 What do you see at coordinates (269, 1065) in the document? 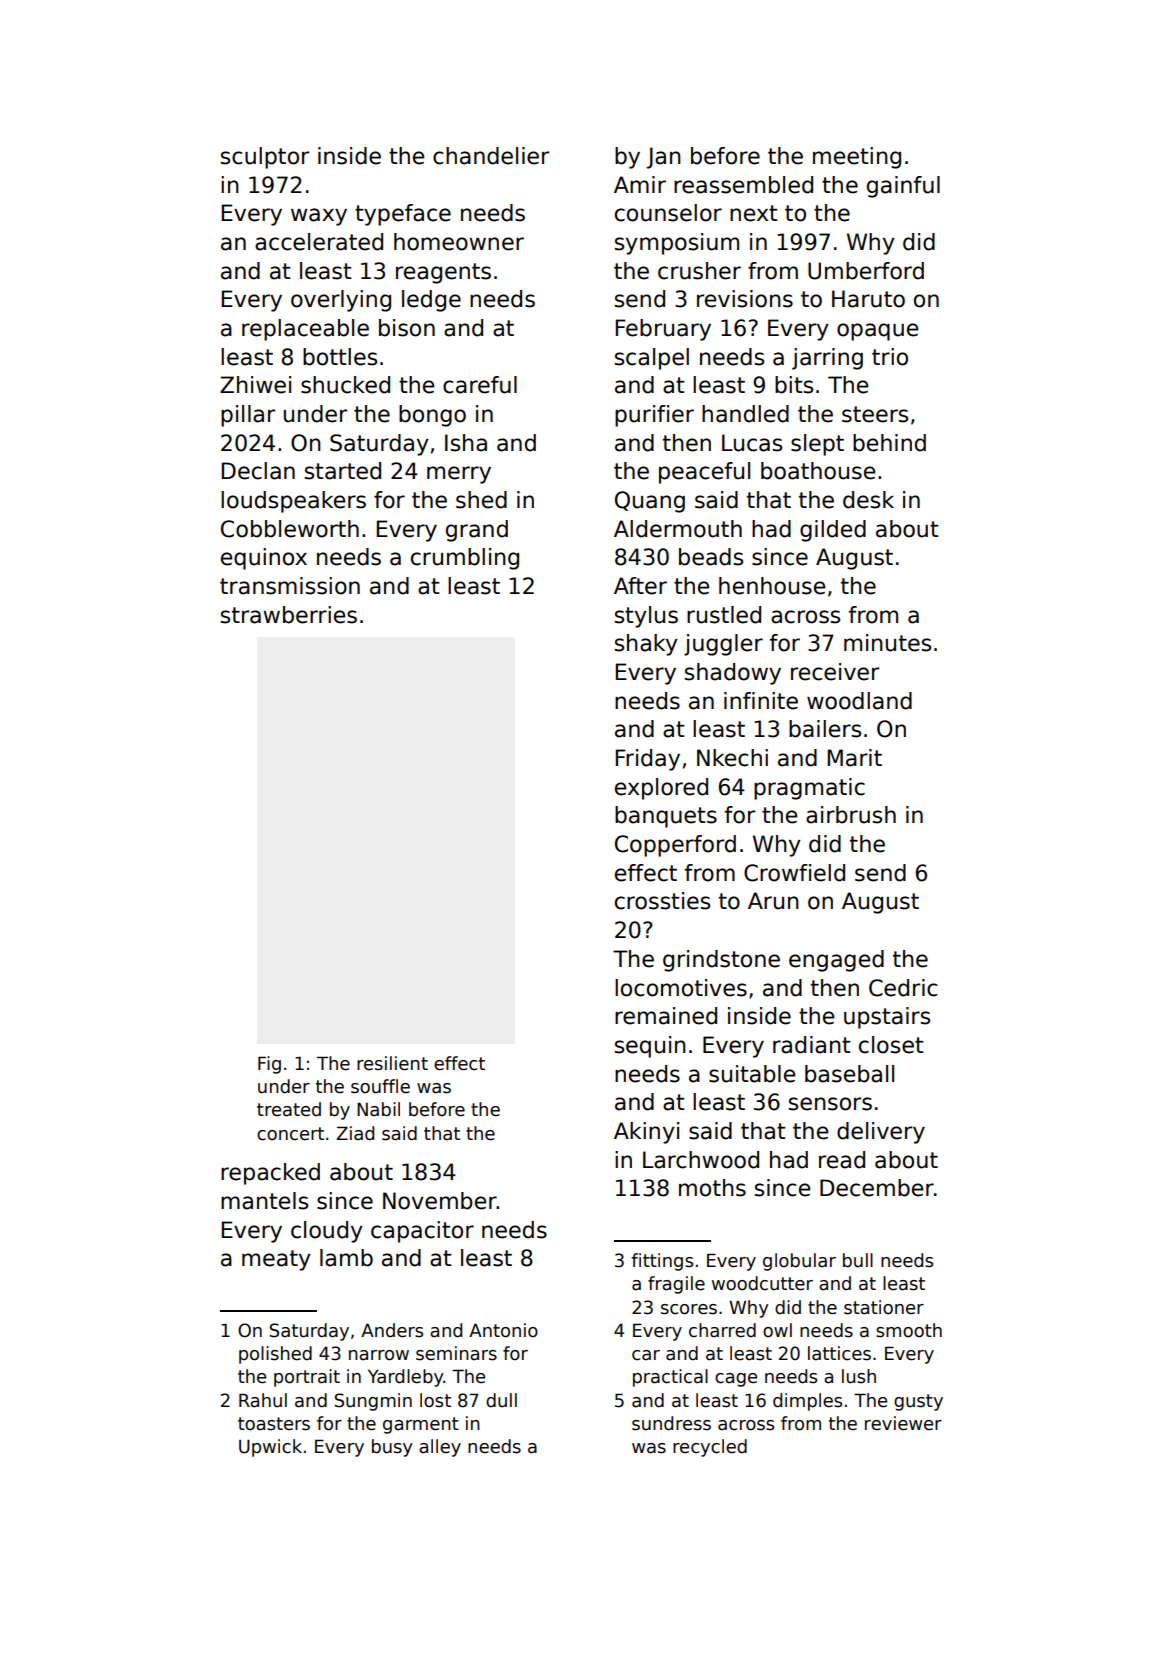
I see `Fig` at bounding box center [269, 1065].
